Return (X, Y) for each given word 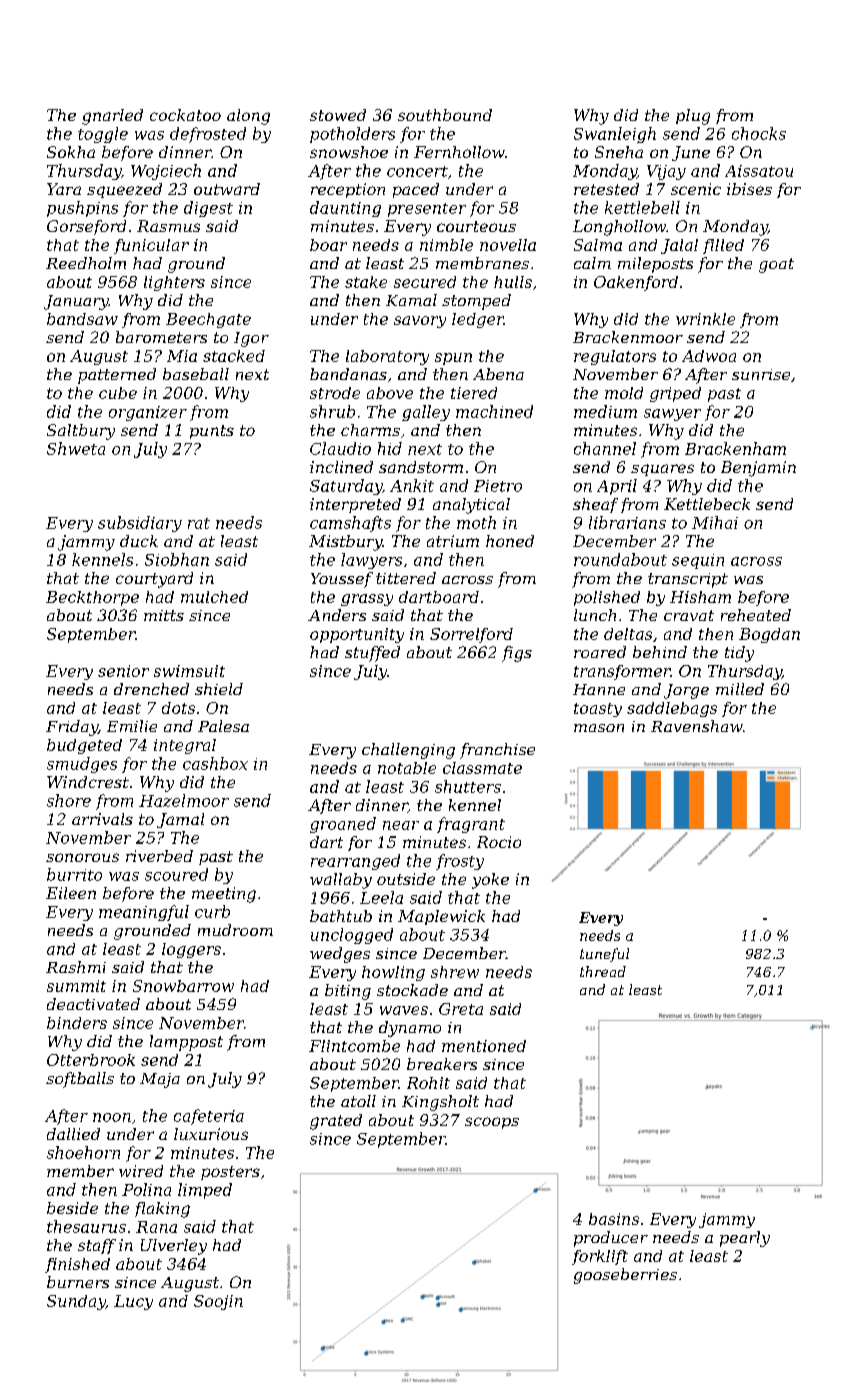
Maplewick (441, 917)
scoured (176, 874)
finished (77, 1265)
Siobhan (177, 559)
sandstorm (421, 467)
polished (607, 598)
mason (599, 728)
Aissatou (759, 171)
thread (603, 971)
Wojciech (166, 172)
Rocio (499, 842)
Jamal (180, 820)
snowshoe (349, 152)
